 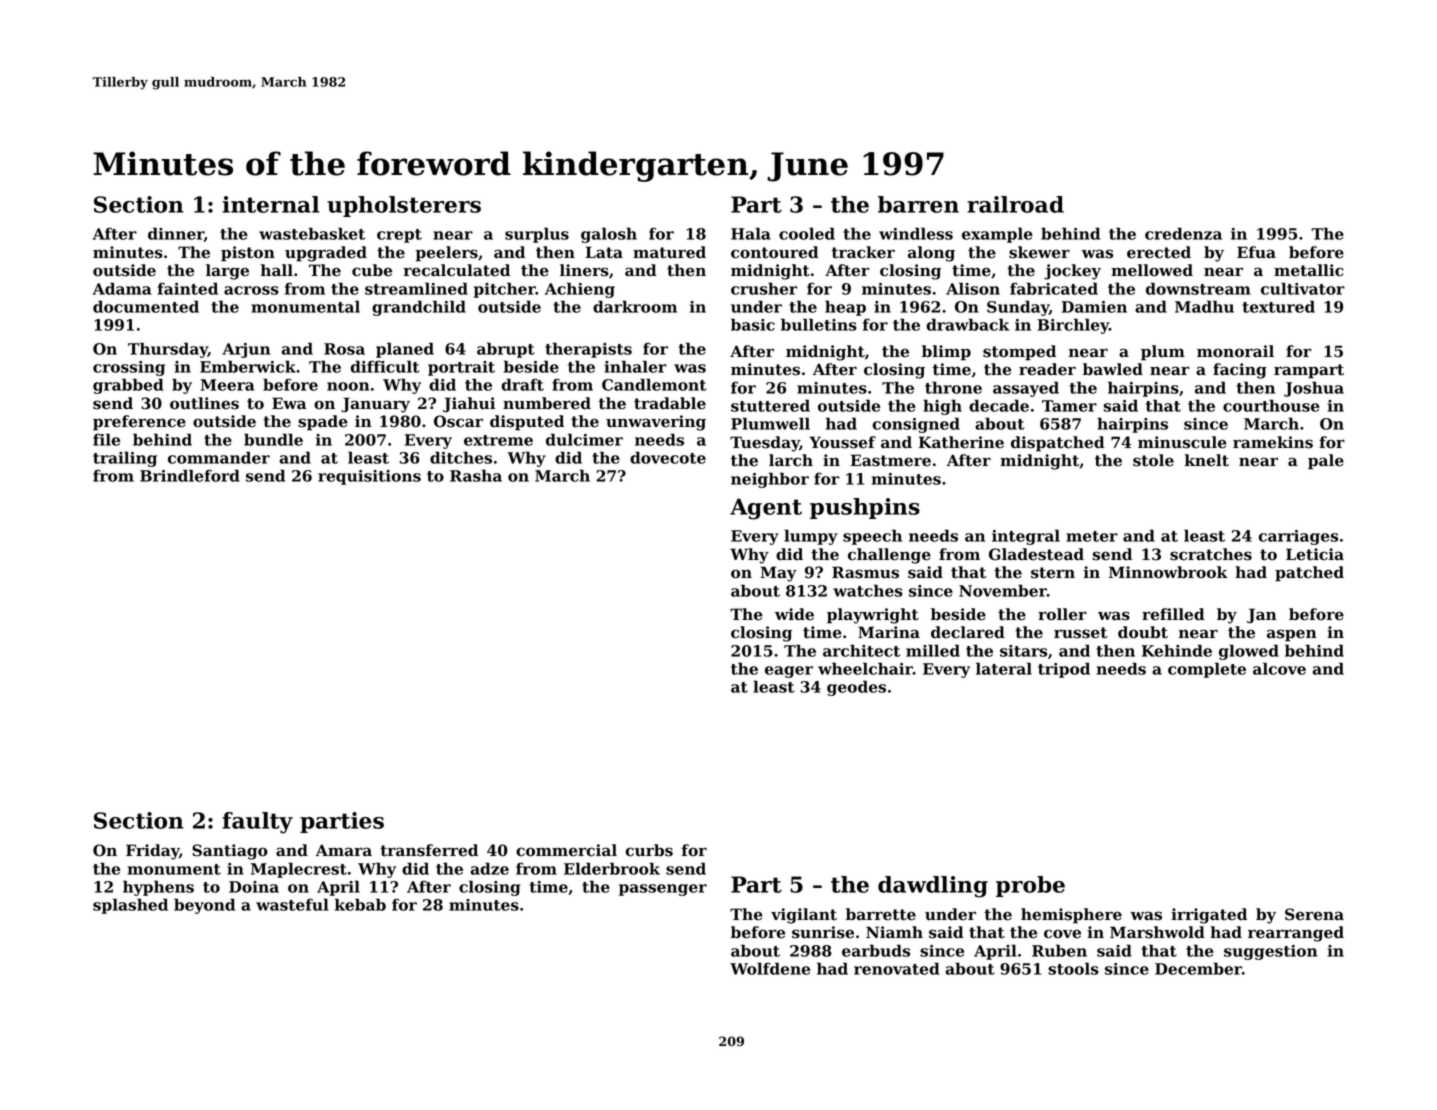 What do you see at coordinates (344, 850) in the screenshot?
I see `Amara` at bounding box center [344, 850].
